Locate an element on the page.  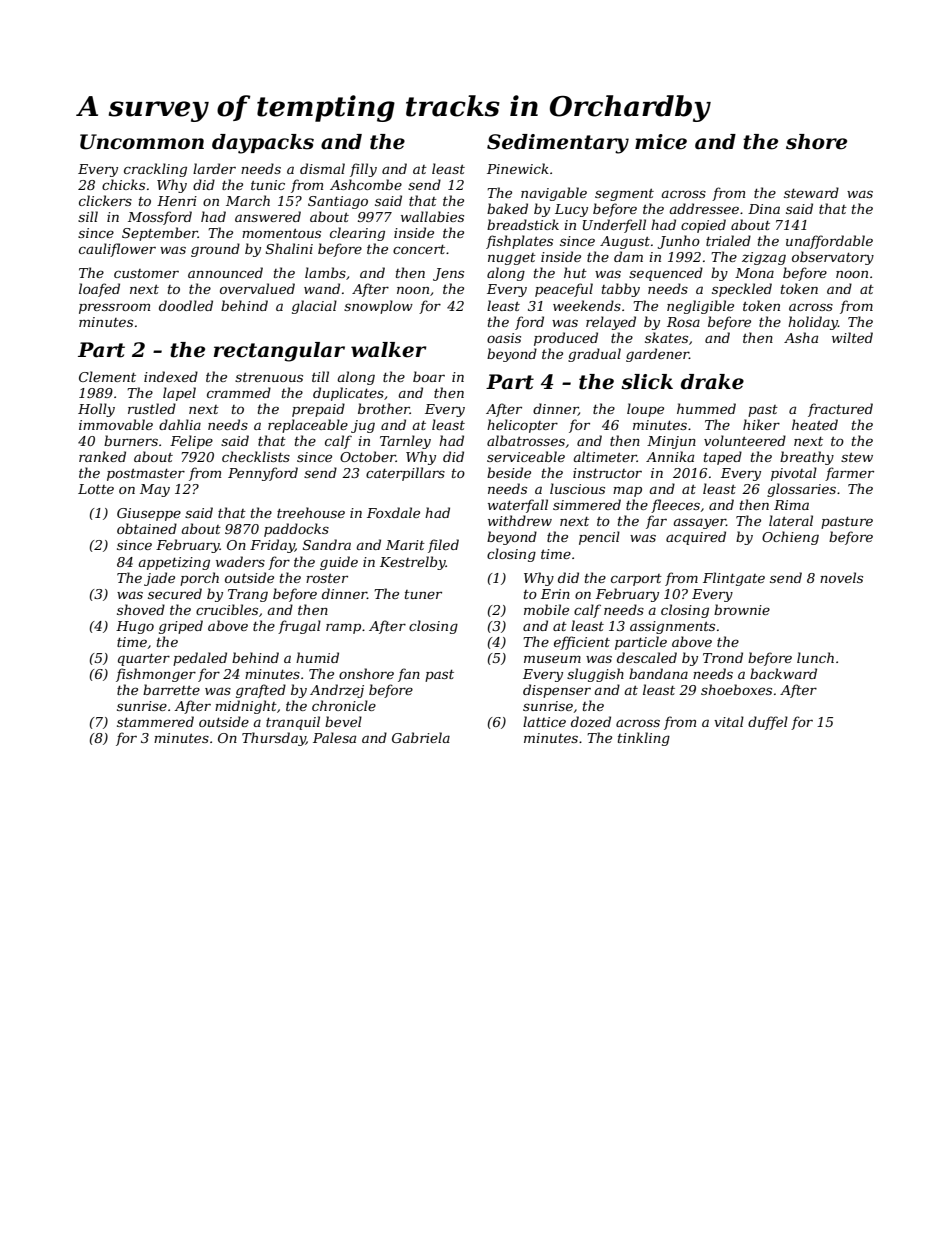
Flintgate is located at coordinates (734, 579).
